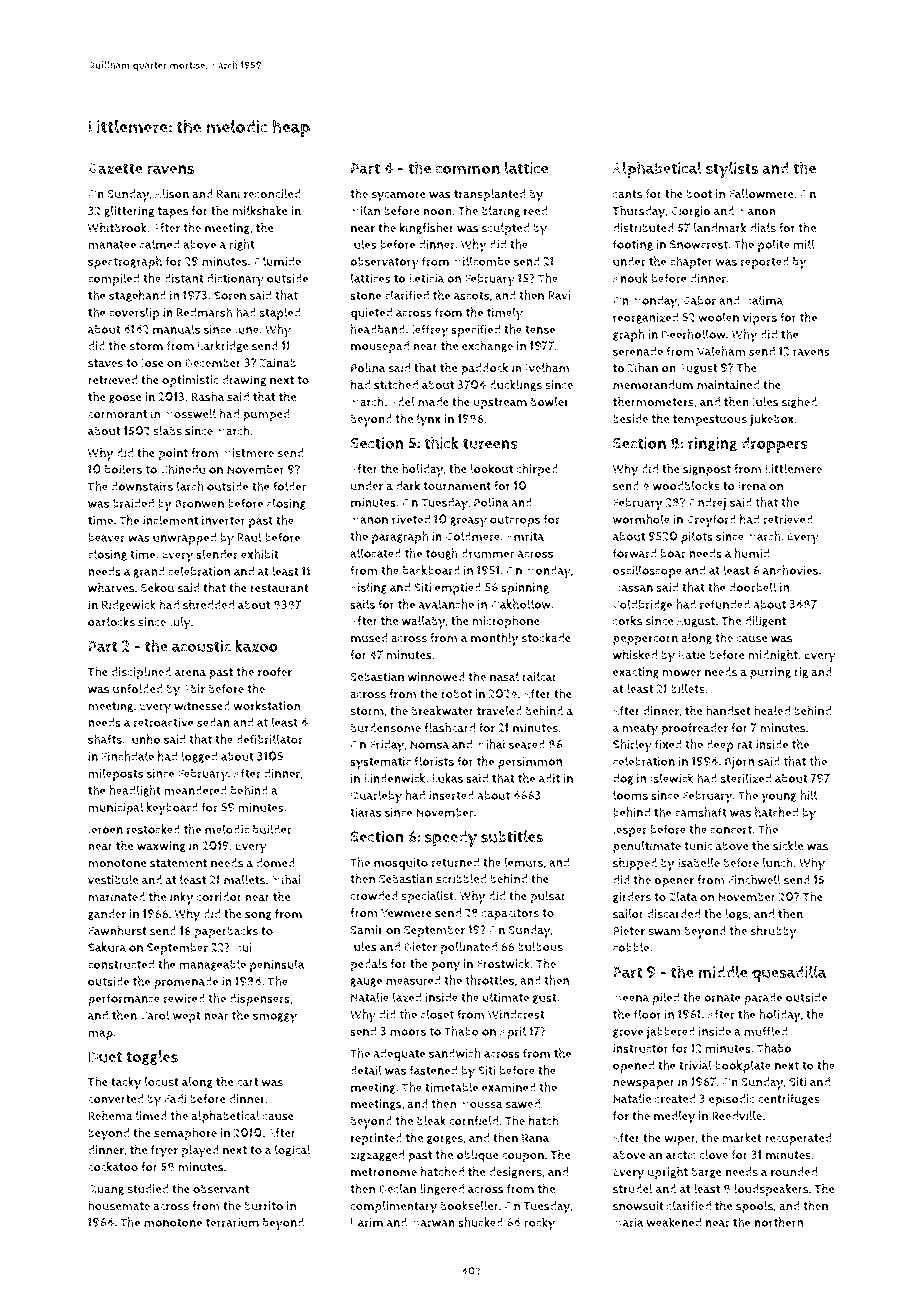 The image size is (924, 1308). Describe the element at coordinates (774, 445) in the screenshot. I see `droppers` at that location.
